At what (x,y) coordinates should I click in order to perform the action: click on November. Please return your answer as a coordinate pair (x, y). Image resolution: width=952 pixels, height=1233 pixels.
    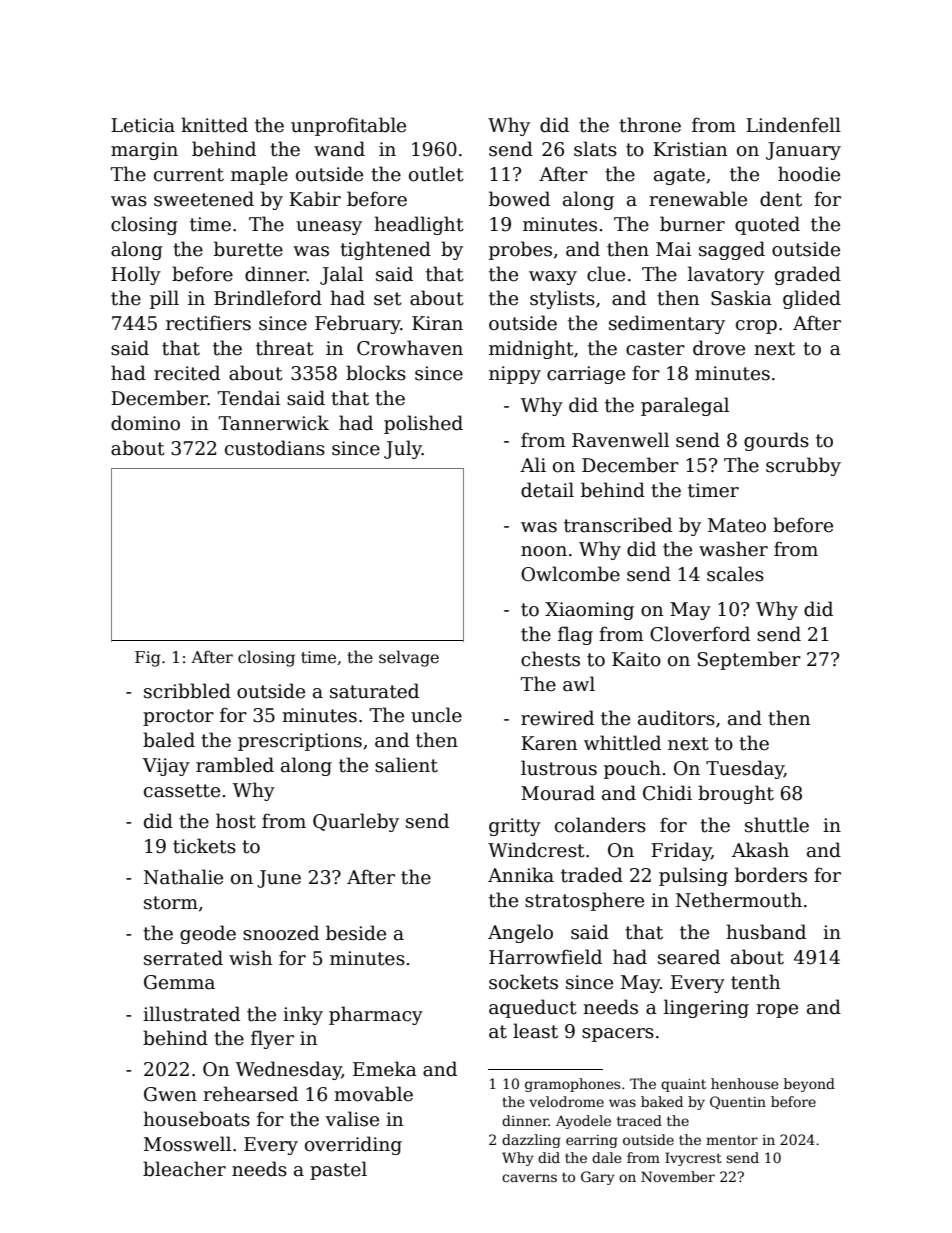
    Looking at the image, I should click on (678, 1176).
